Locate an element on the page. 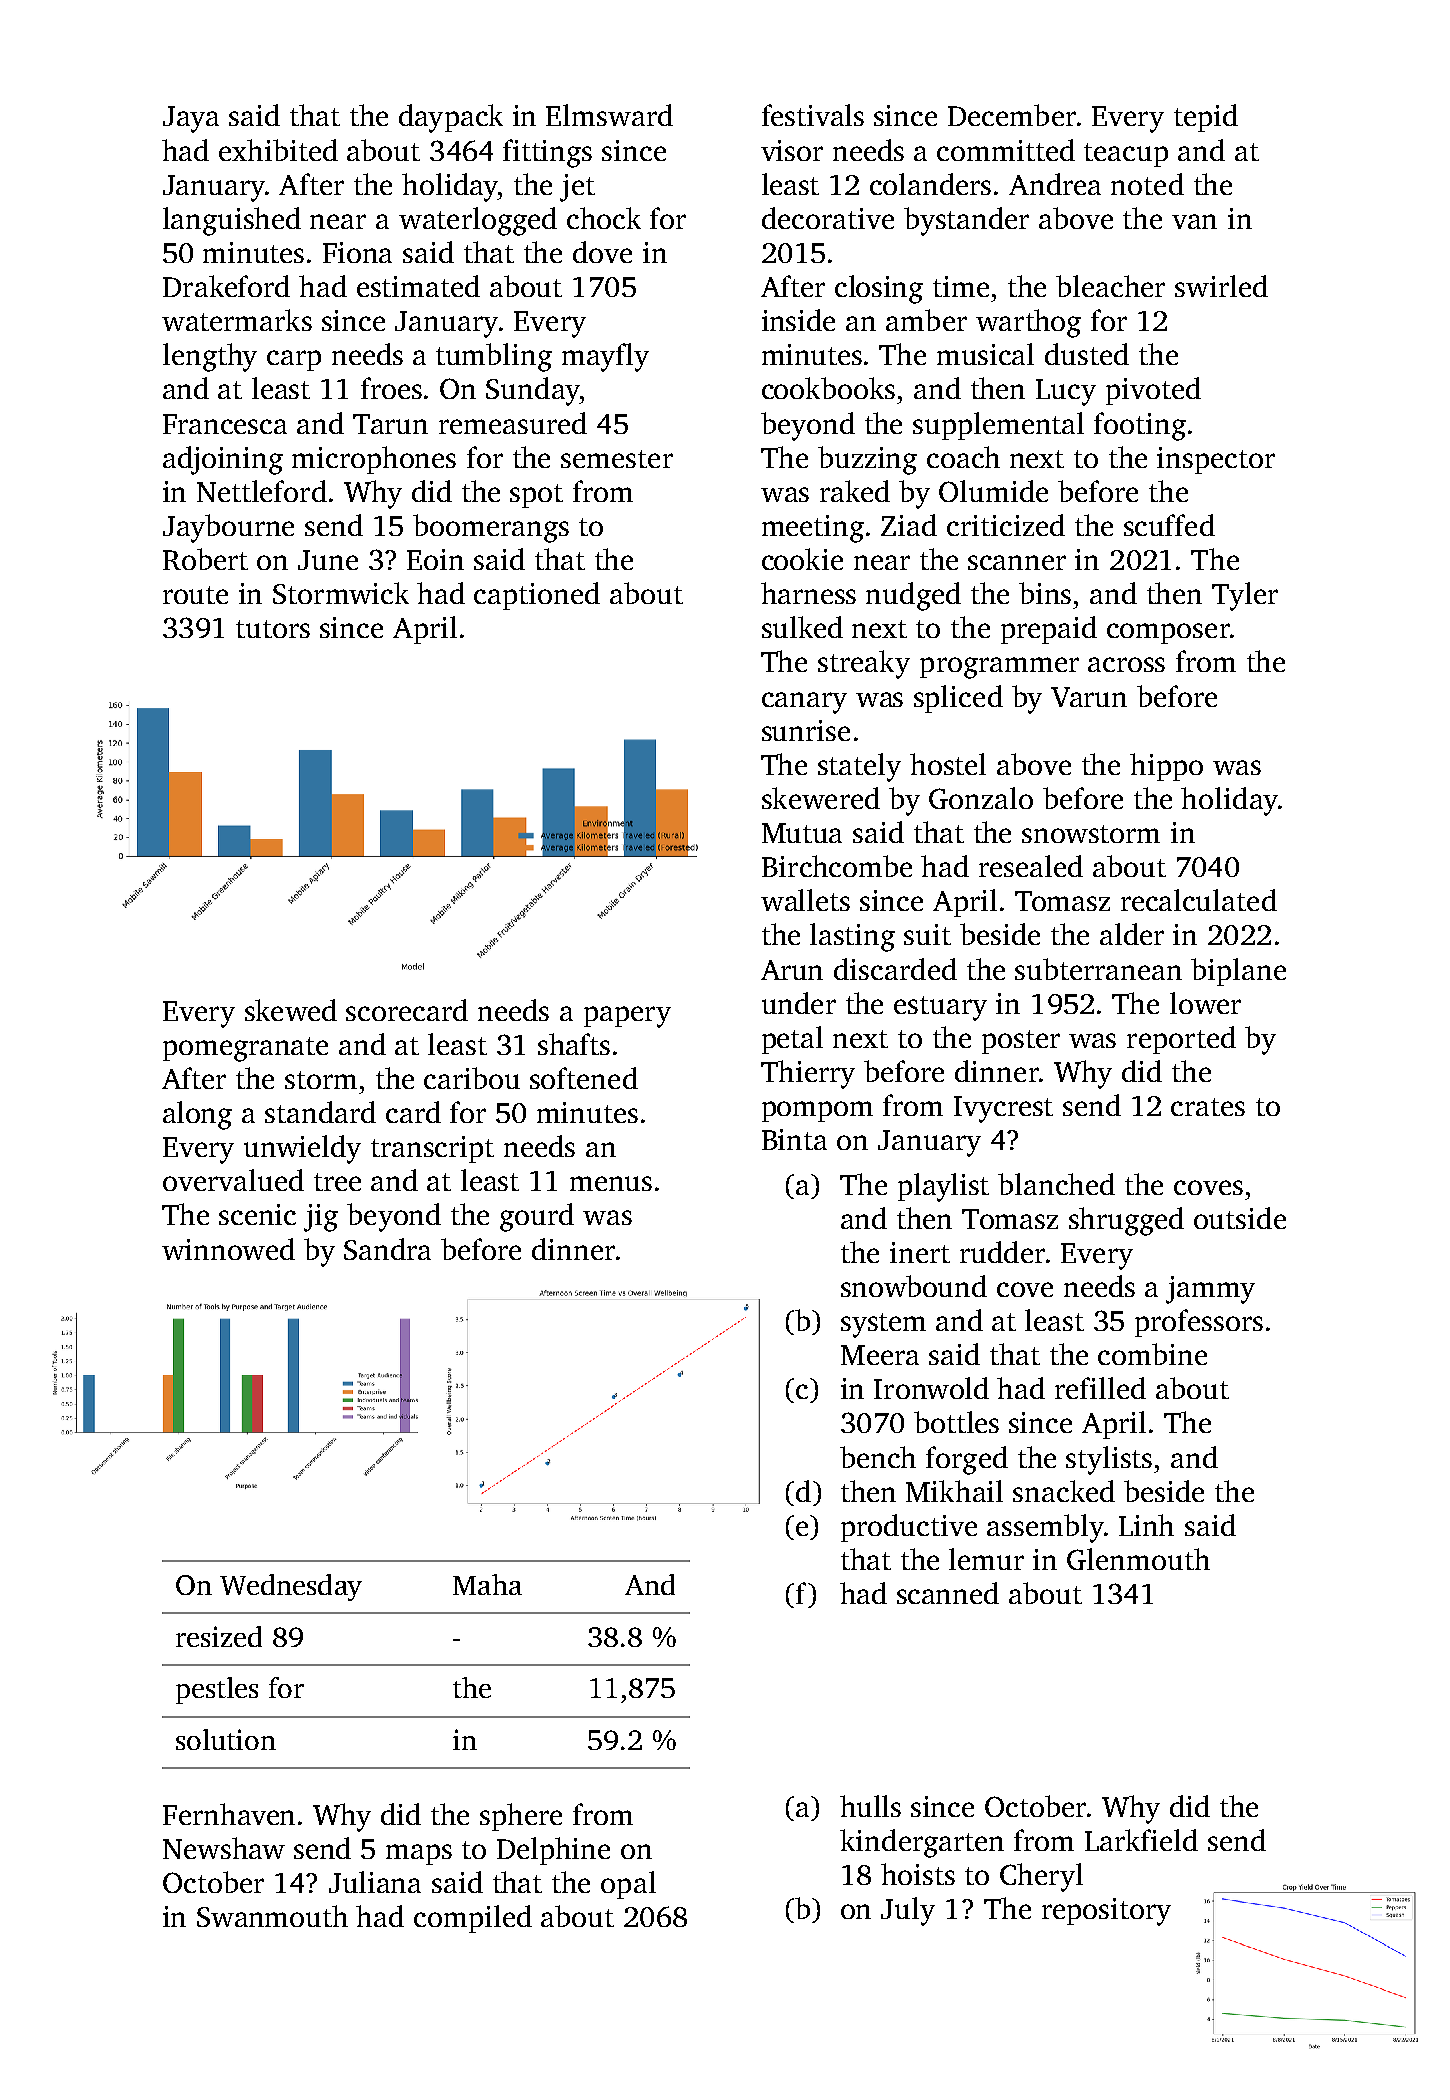  daypack is located at coordinates (451, 118).
